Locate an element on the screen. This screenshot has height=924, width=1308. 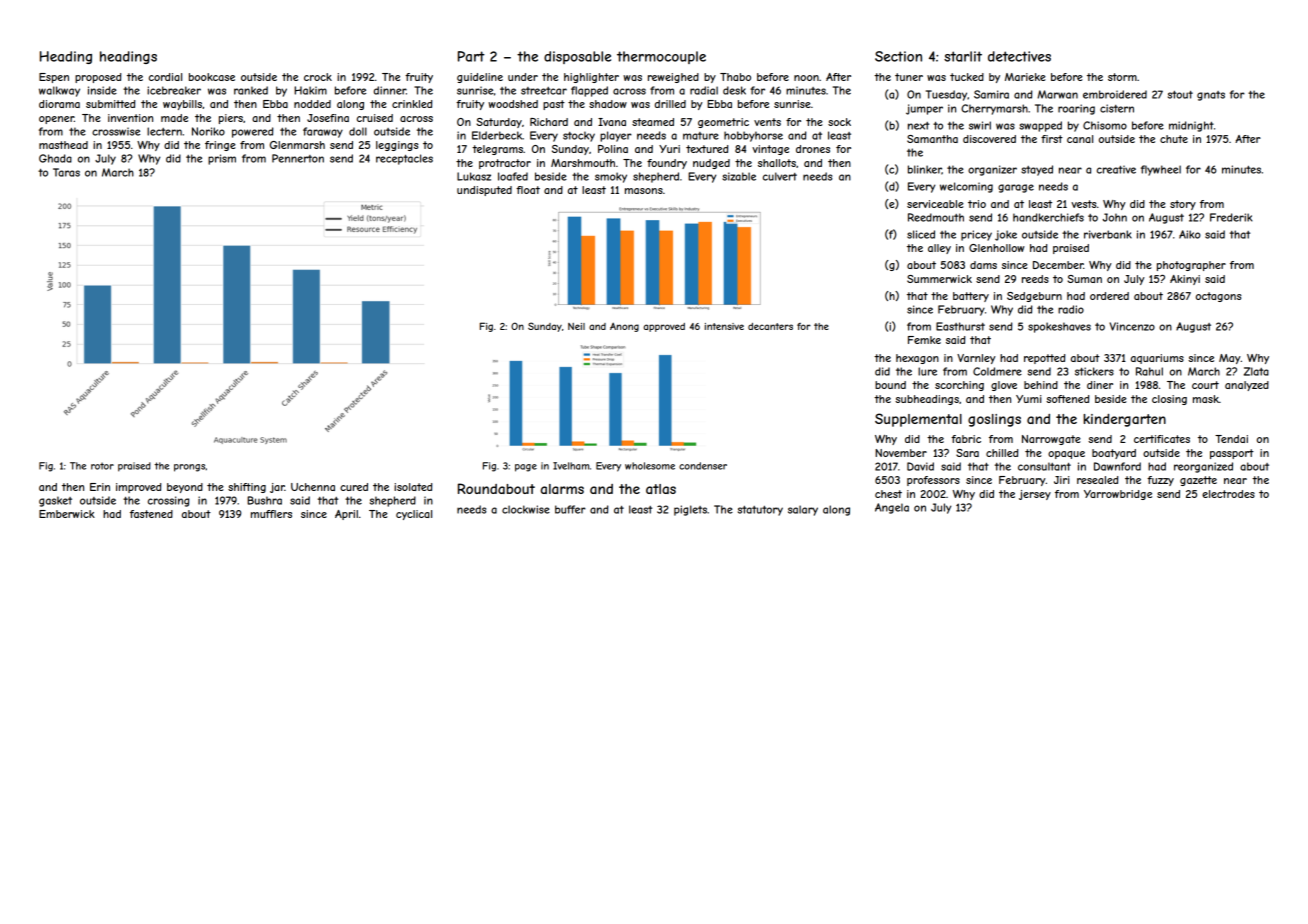
rotor is located at coordinates (102, 466).
